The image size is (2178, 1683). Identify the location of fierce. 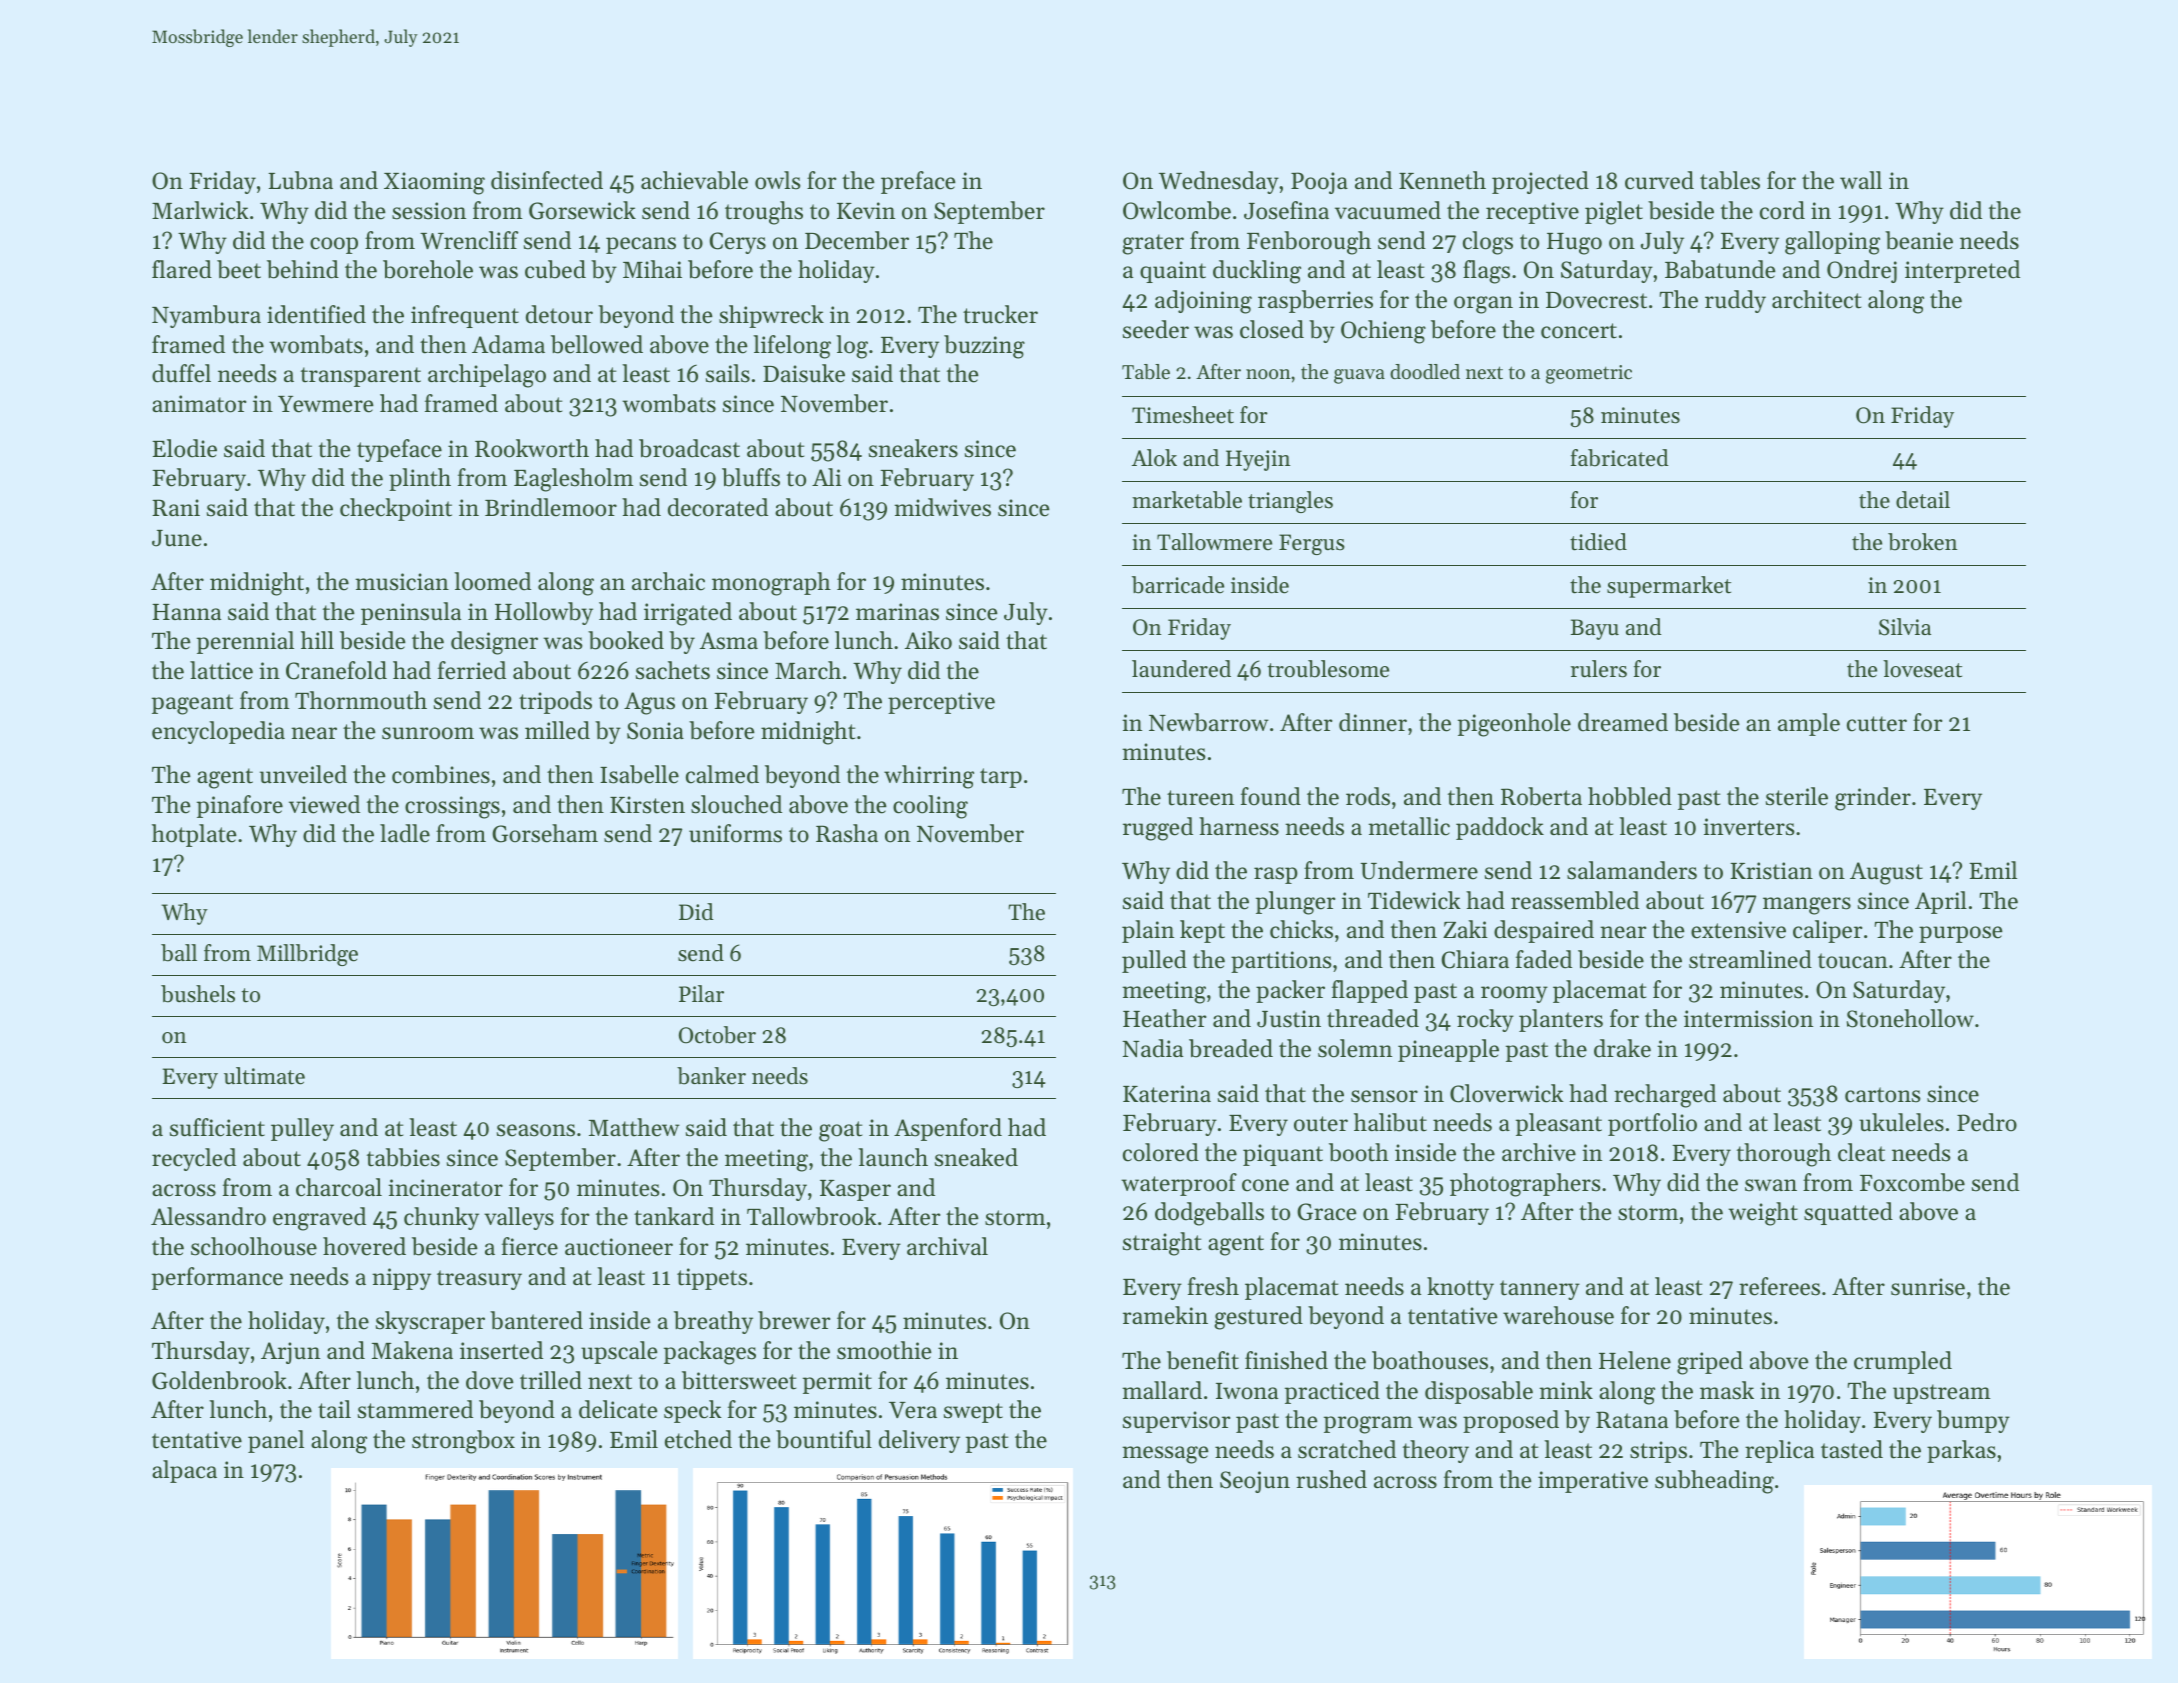
(530, 1246).
